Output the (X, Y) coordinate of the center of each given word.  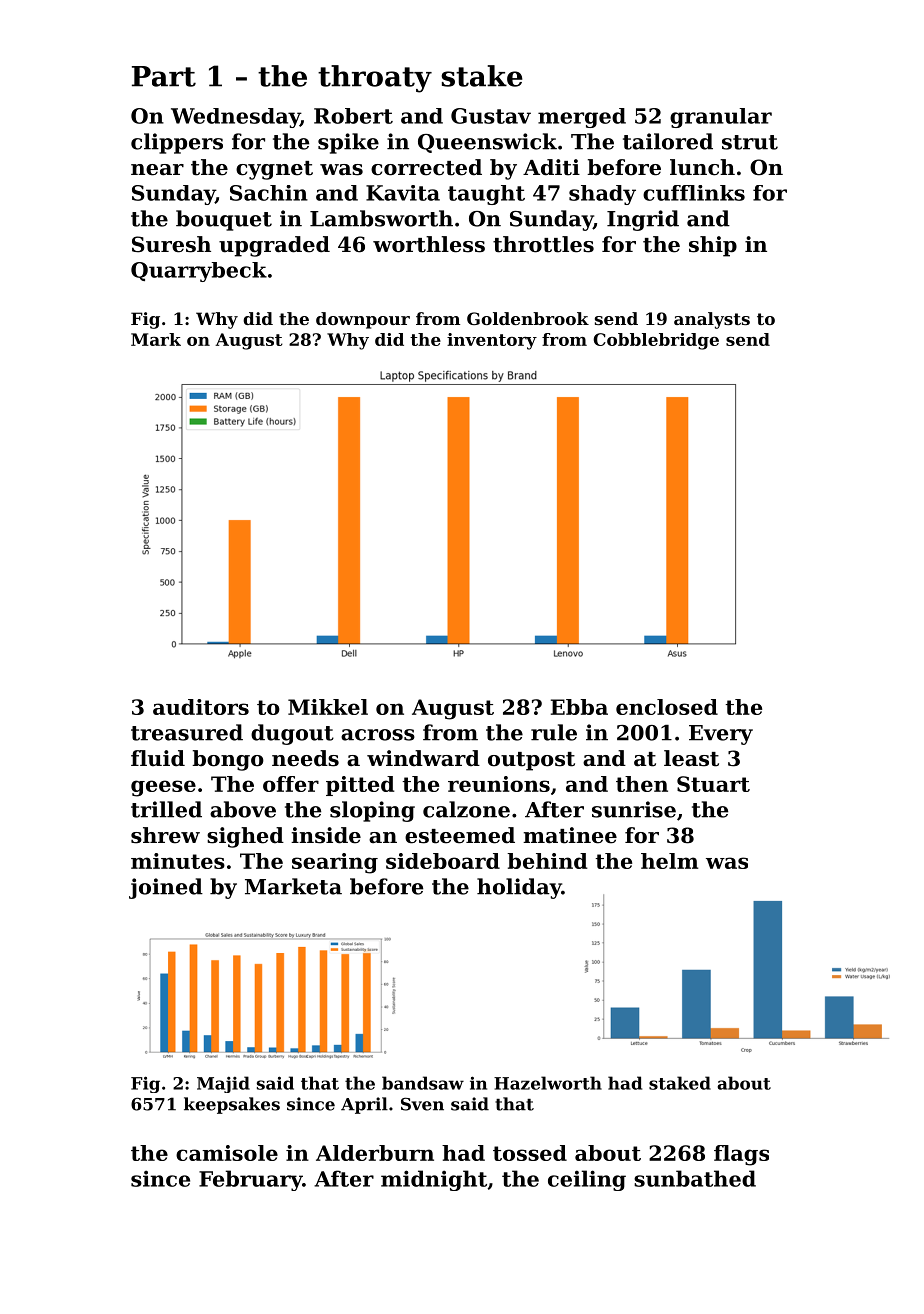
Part (164, 76)
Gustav (491, 116)
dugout (292, 734)
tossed (530, 1153)
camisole (227, 1153)
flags (741, 1155)
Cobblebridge (656, 341)
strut (750, 142)
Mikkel (328, 707)
